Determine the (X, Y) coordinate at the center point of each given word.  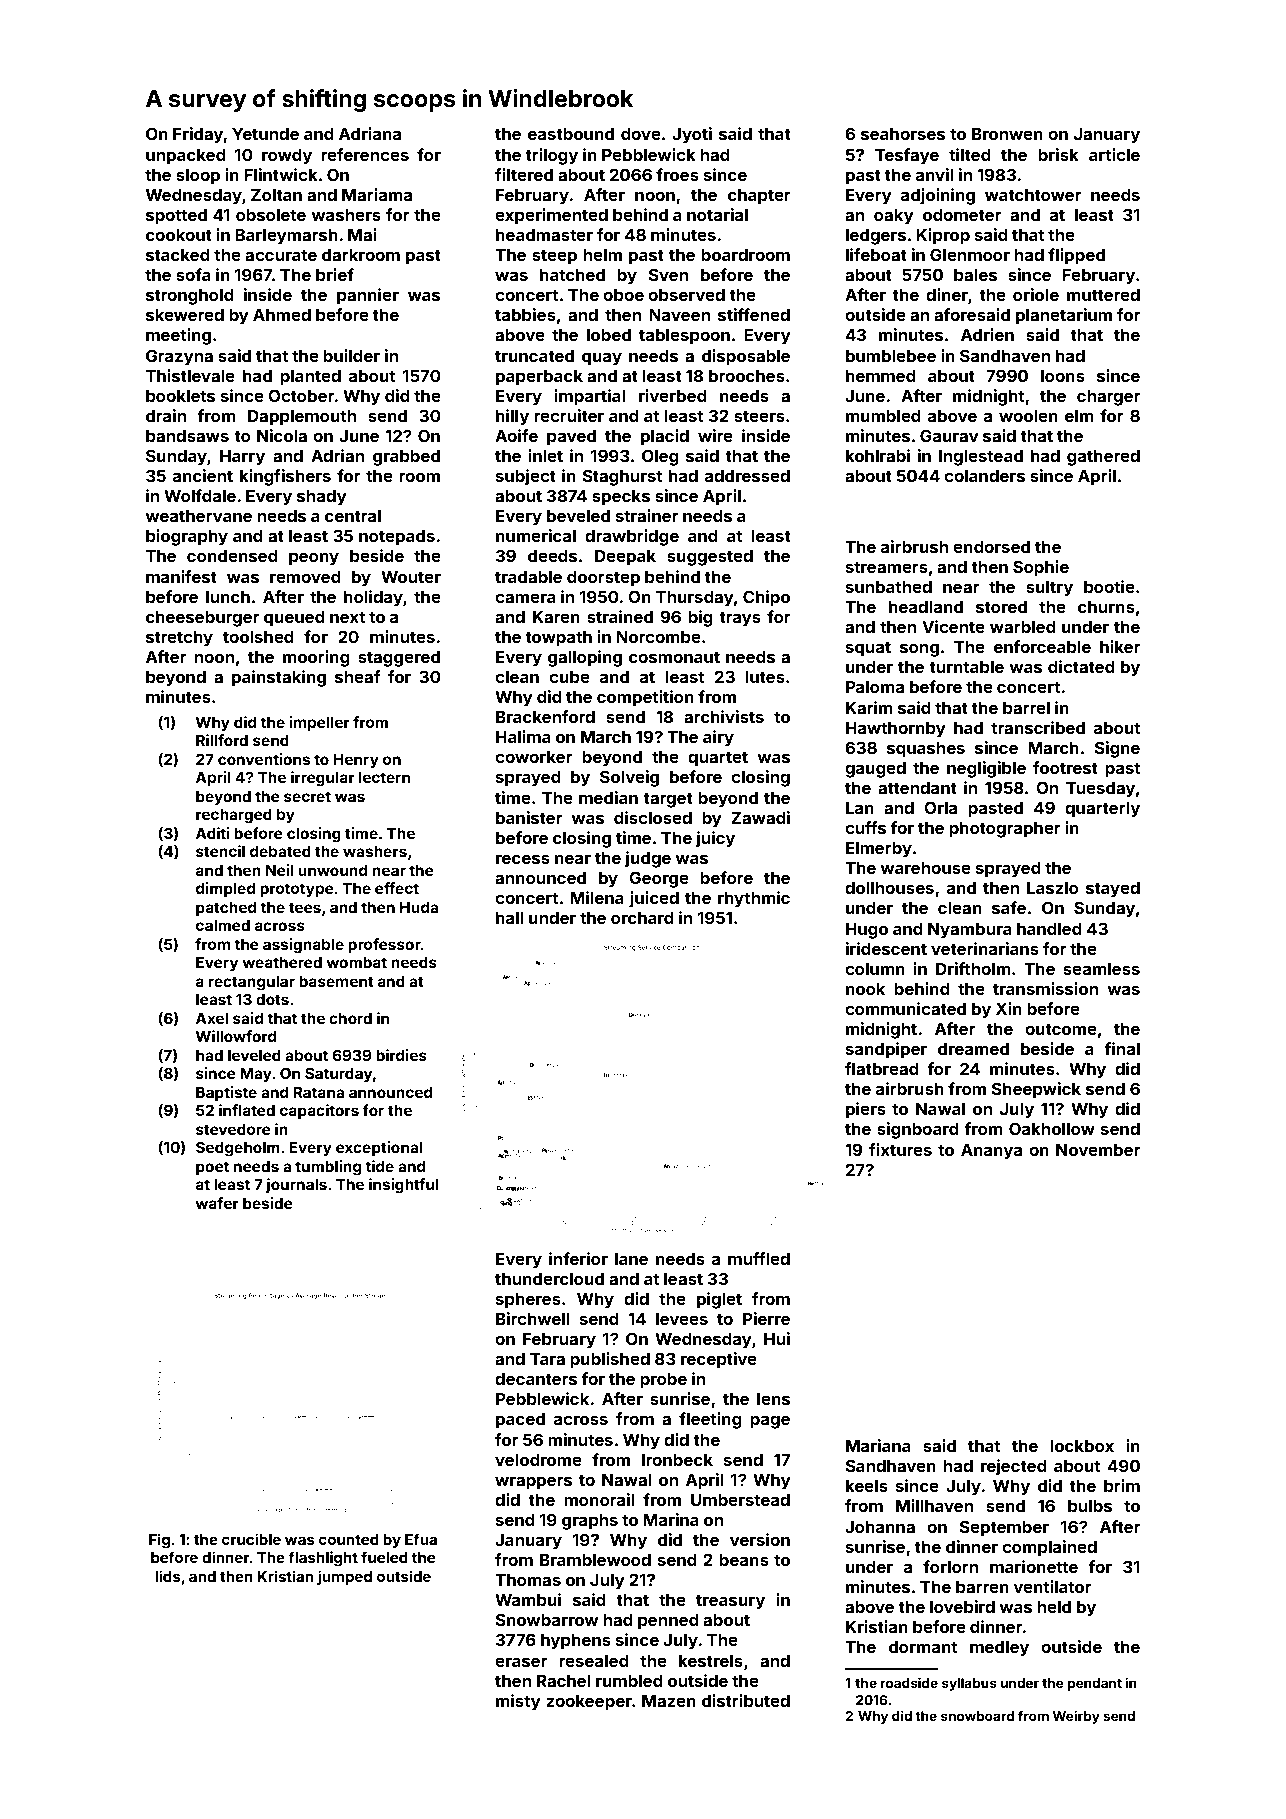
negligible (986, 769)
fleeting (710, 1420)
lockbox (1082, 1446)
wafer (217, 1203)
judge (648, 859)
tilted (970, 154)
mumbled (883, 416)
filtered (524, 174)
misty (518, 1702)
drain (166, 415)
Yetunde (265, 134)
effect (397, 888)
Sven (668, 274)
